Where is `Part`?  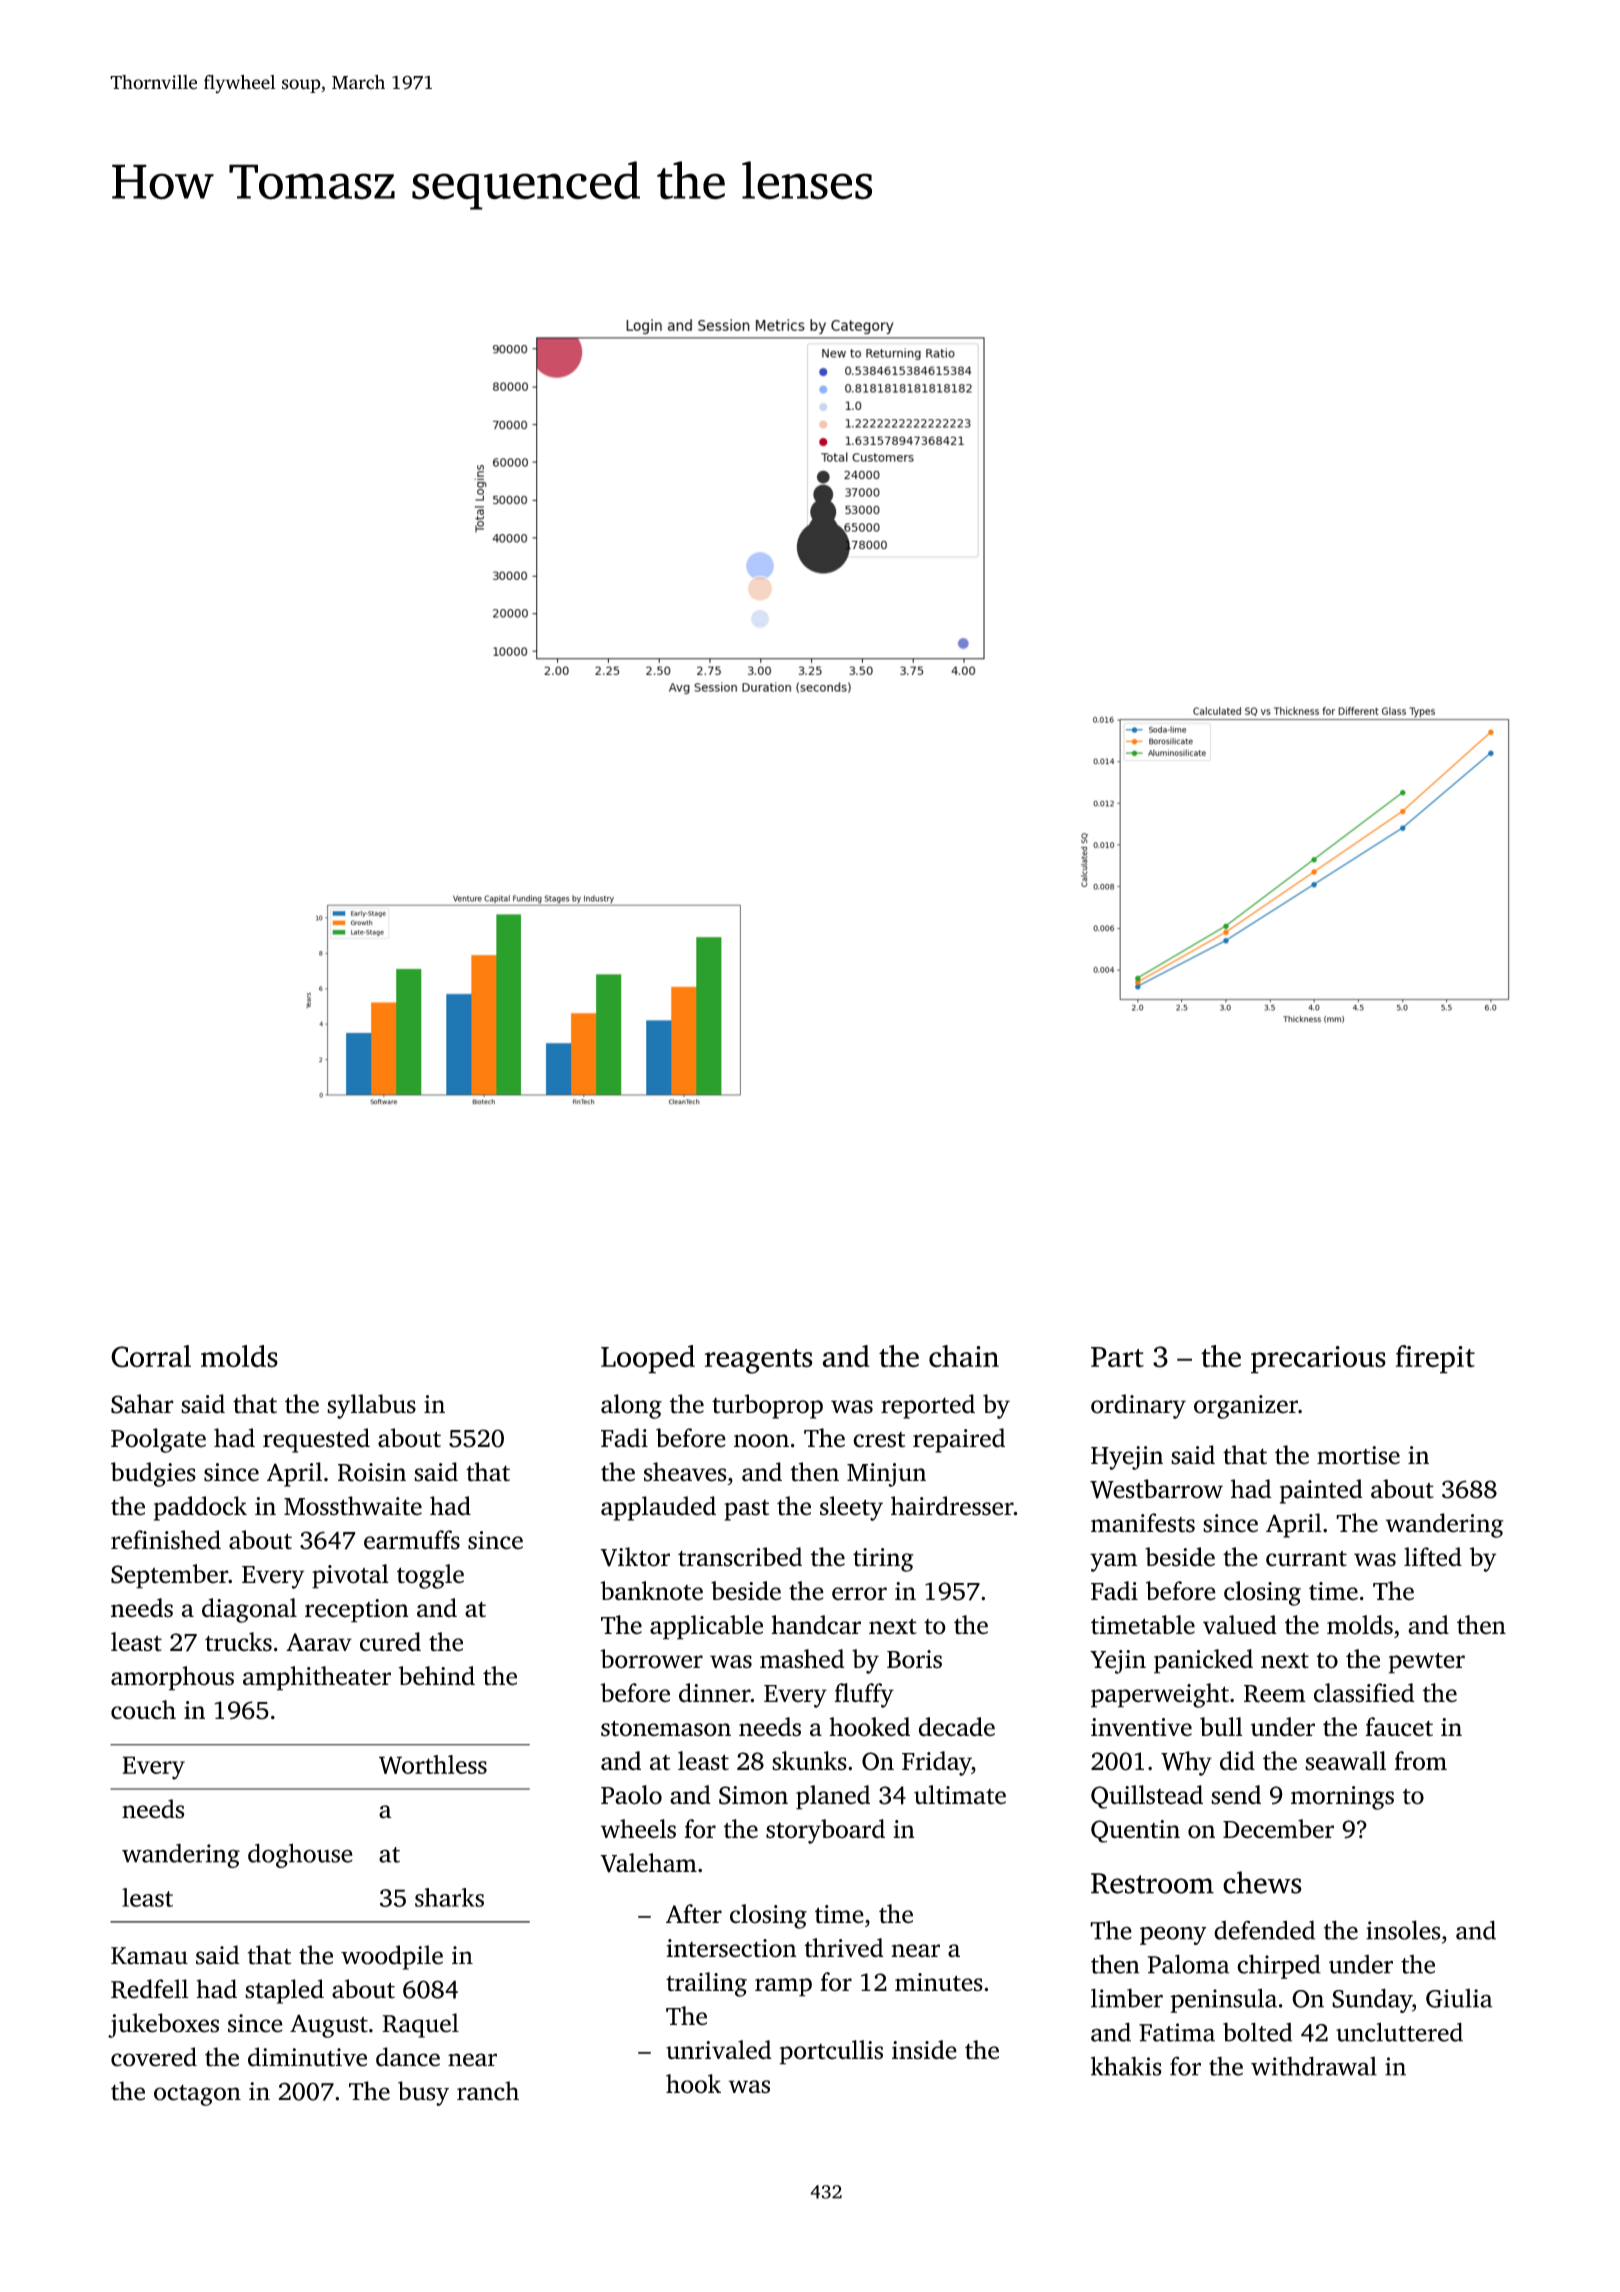
Part is located at coordinates (1117, 1357).
